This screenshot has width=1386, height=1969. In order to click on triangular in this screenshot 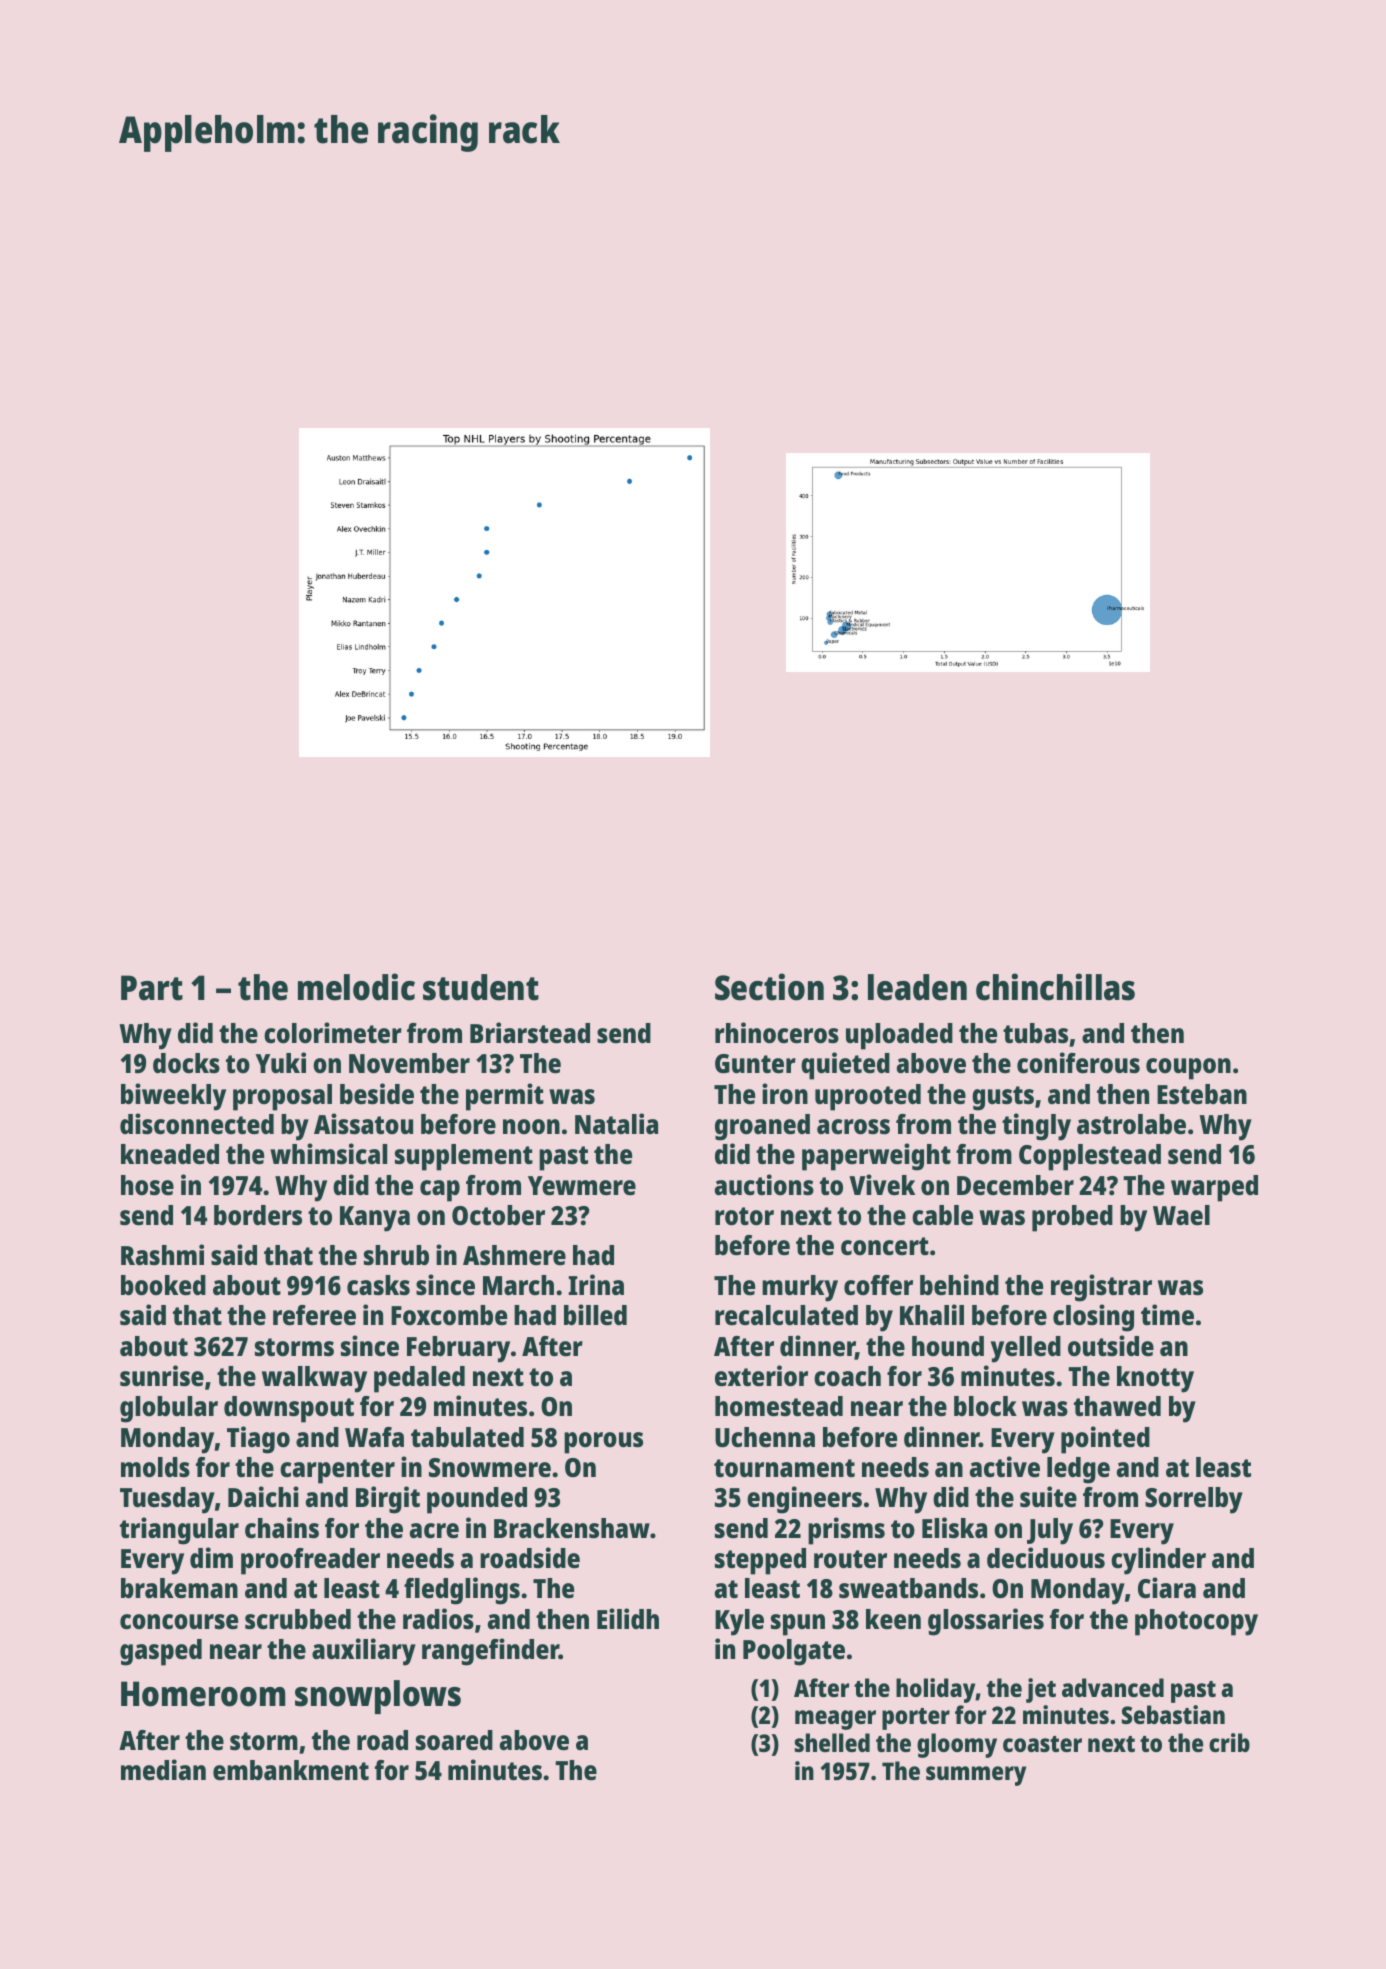, I will do `click(179, 1531)`.
